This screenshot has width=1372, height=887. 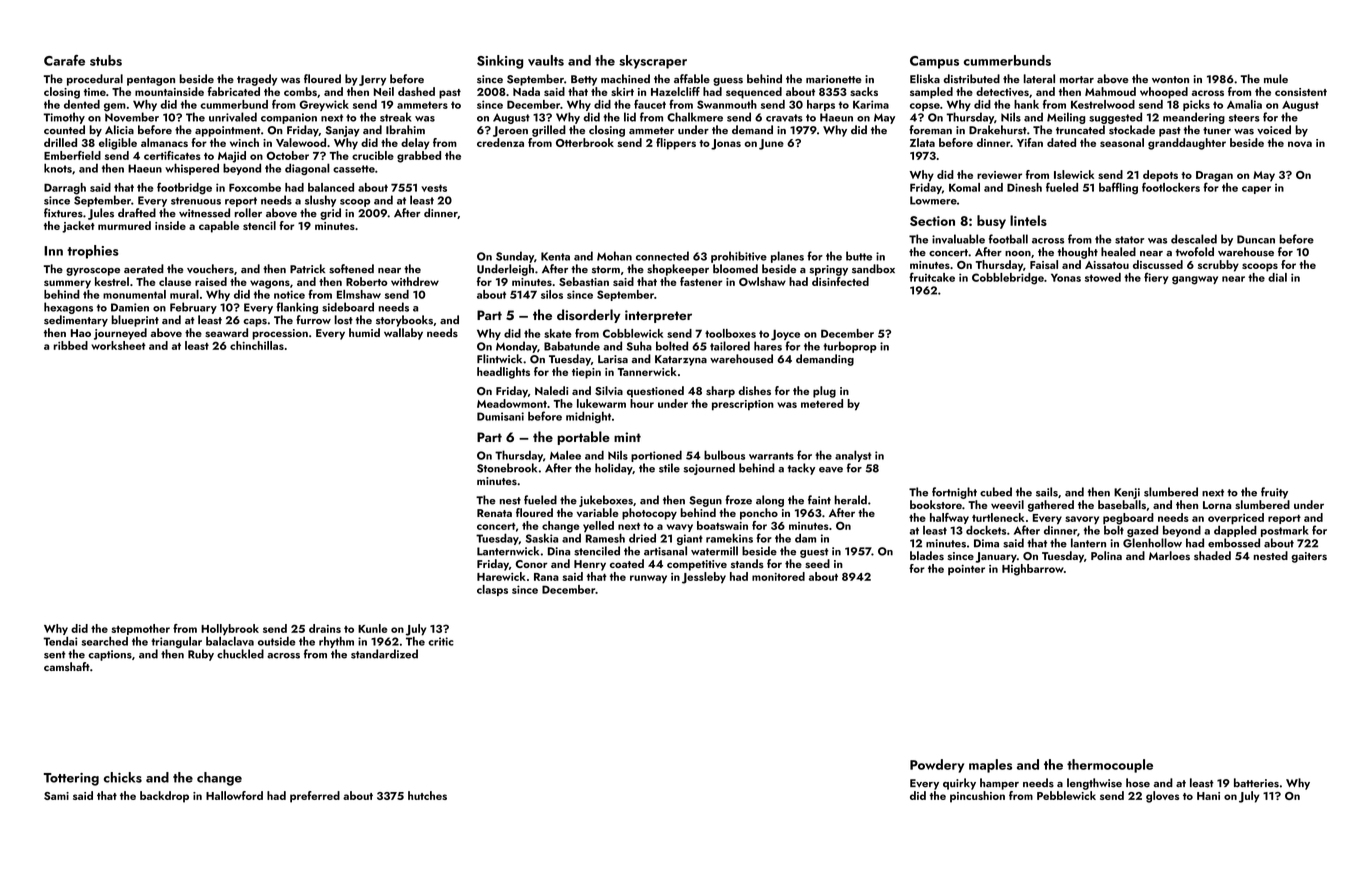 What do you see at coordinates (1276, 79) in the screenshot?
I see `mule` at bounding box center [1276, 79].
